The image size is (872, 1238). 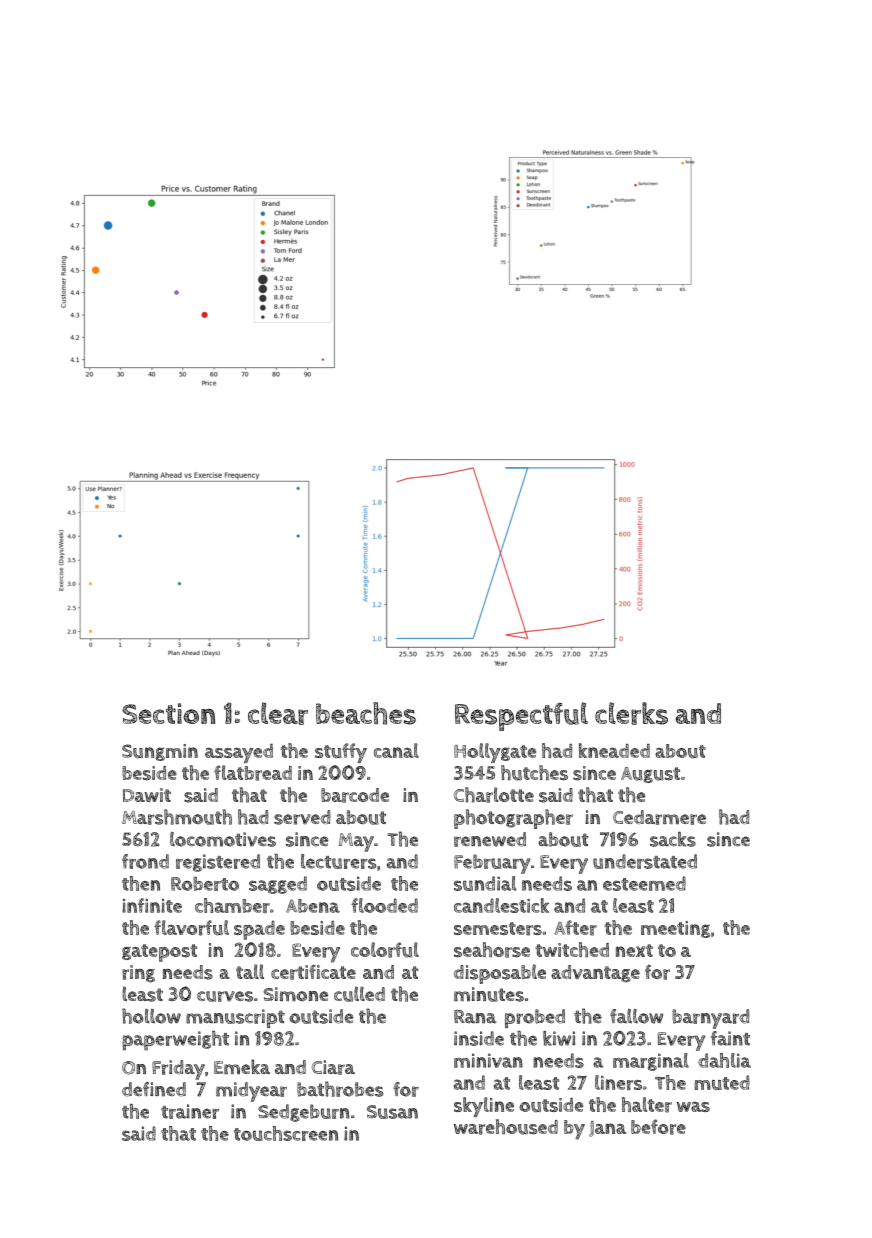 What do you see at coordinates (521, 716) in the document?
I see `Respectful` at bounding box center [521, 716].
